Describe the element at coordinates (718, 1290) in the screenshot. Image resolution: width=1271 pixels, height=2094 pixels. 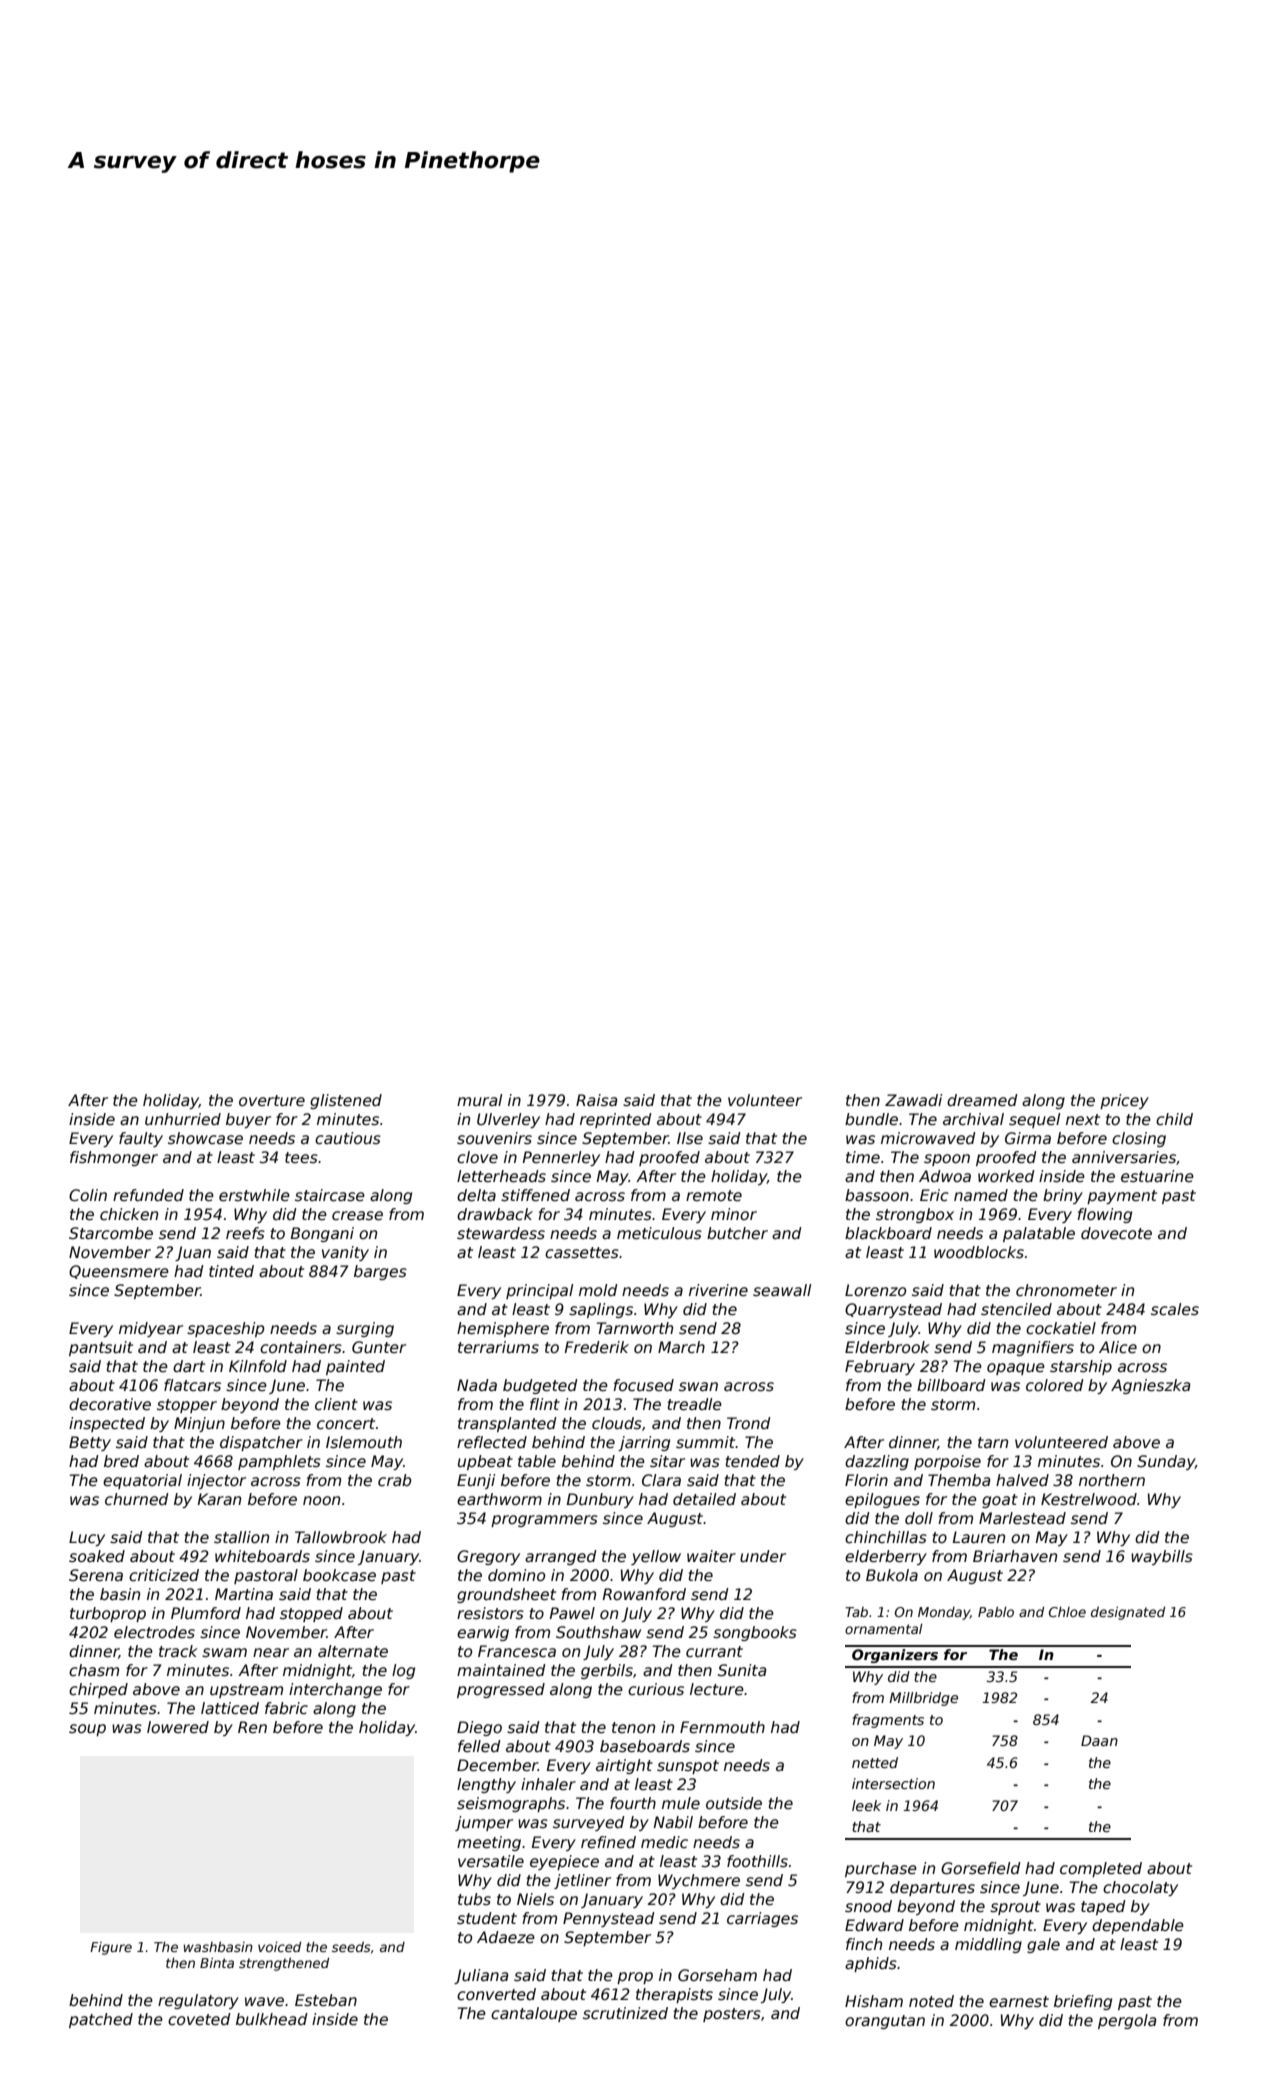
I see `riverine` at that location.
